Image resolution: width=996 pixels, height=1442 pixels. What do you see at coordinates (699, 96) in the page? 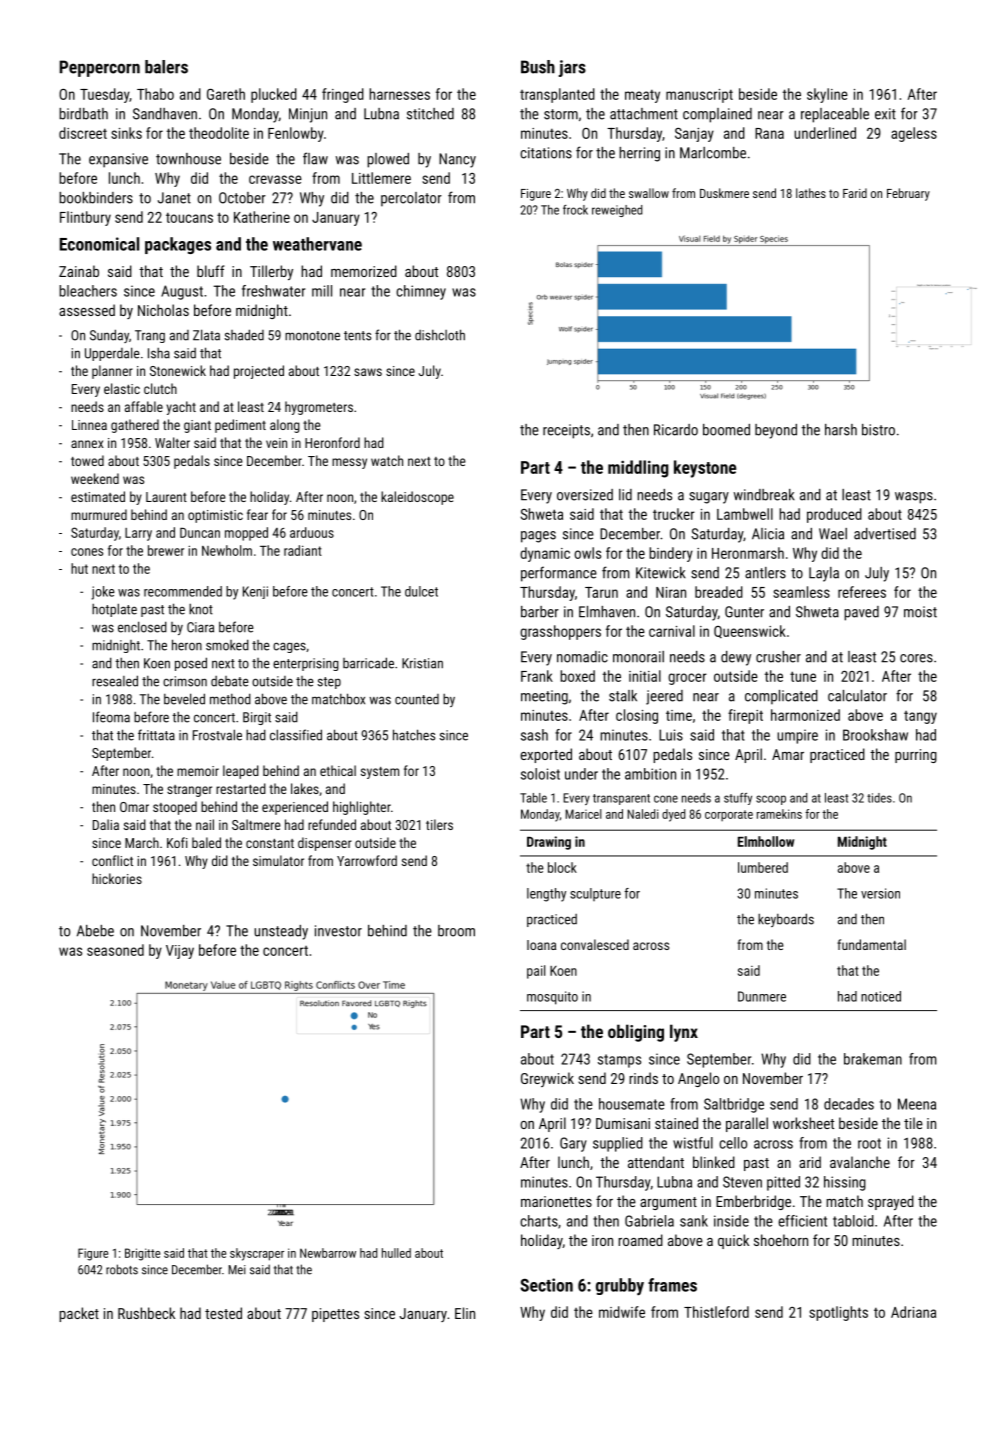
I see `manuscript` at bounding box center [699, 96].
